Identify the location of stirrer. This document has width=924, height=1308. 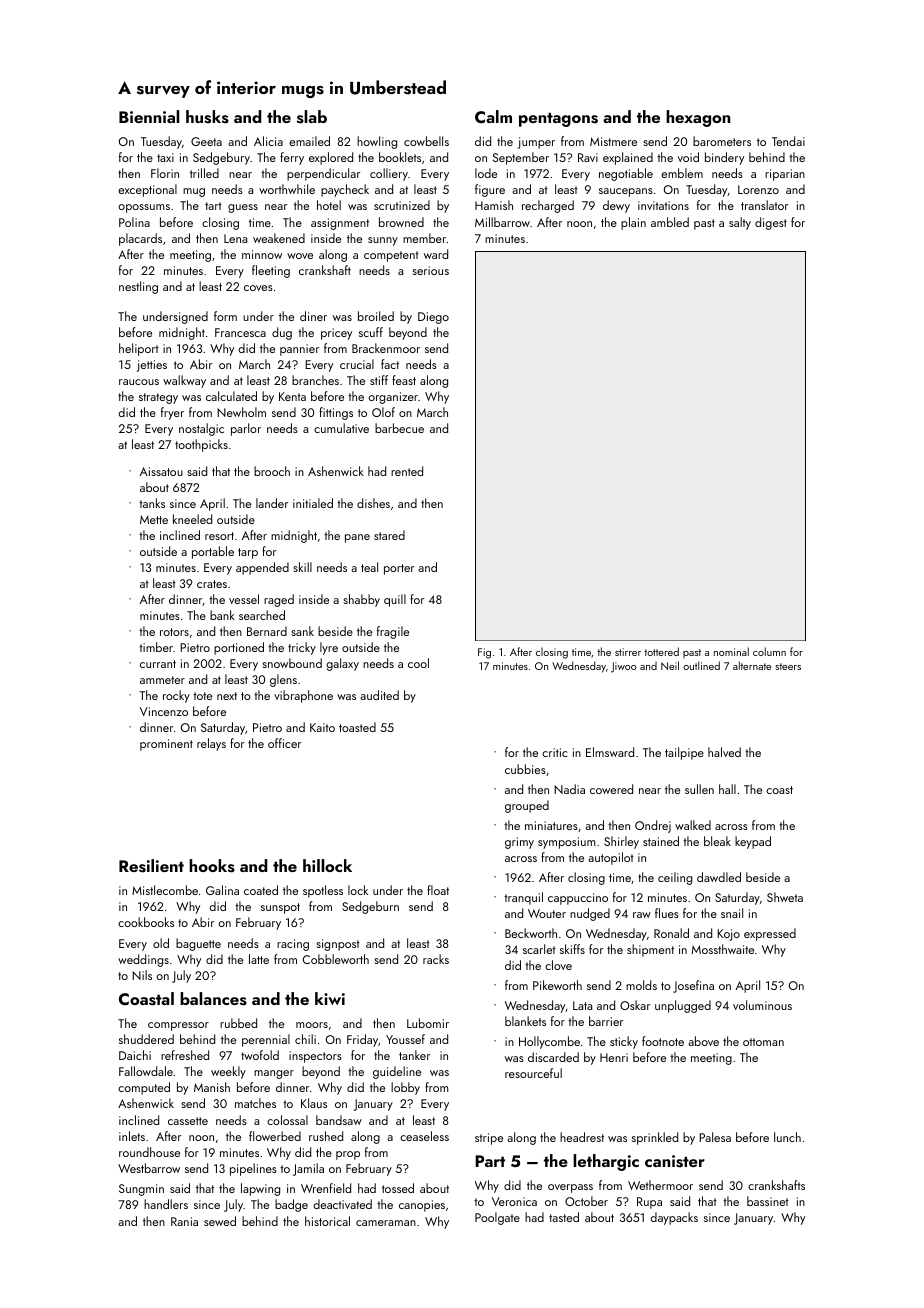
(628, 652).
